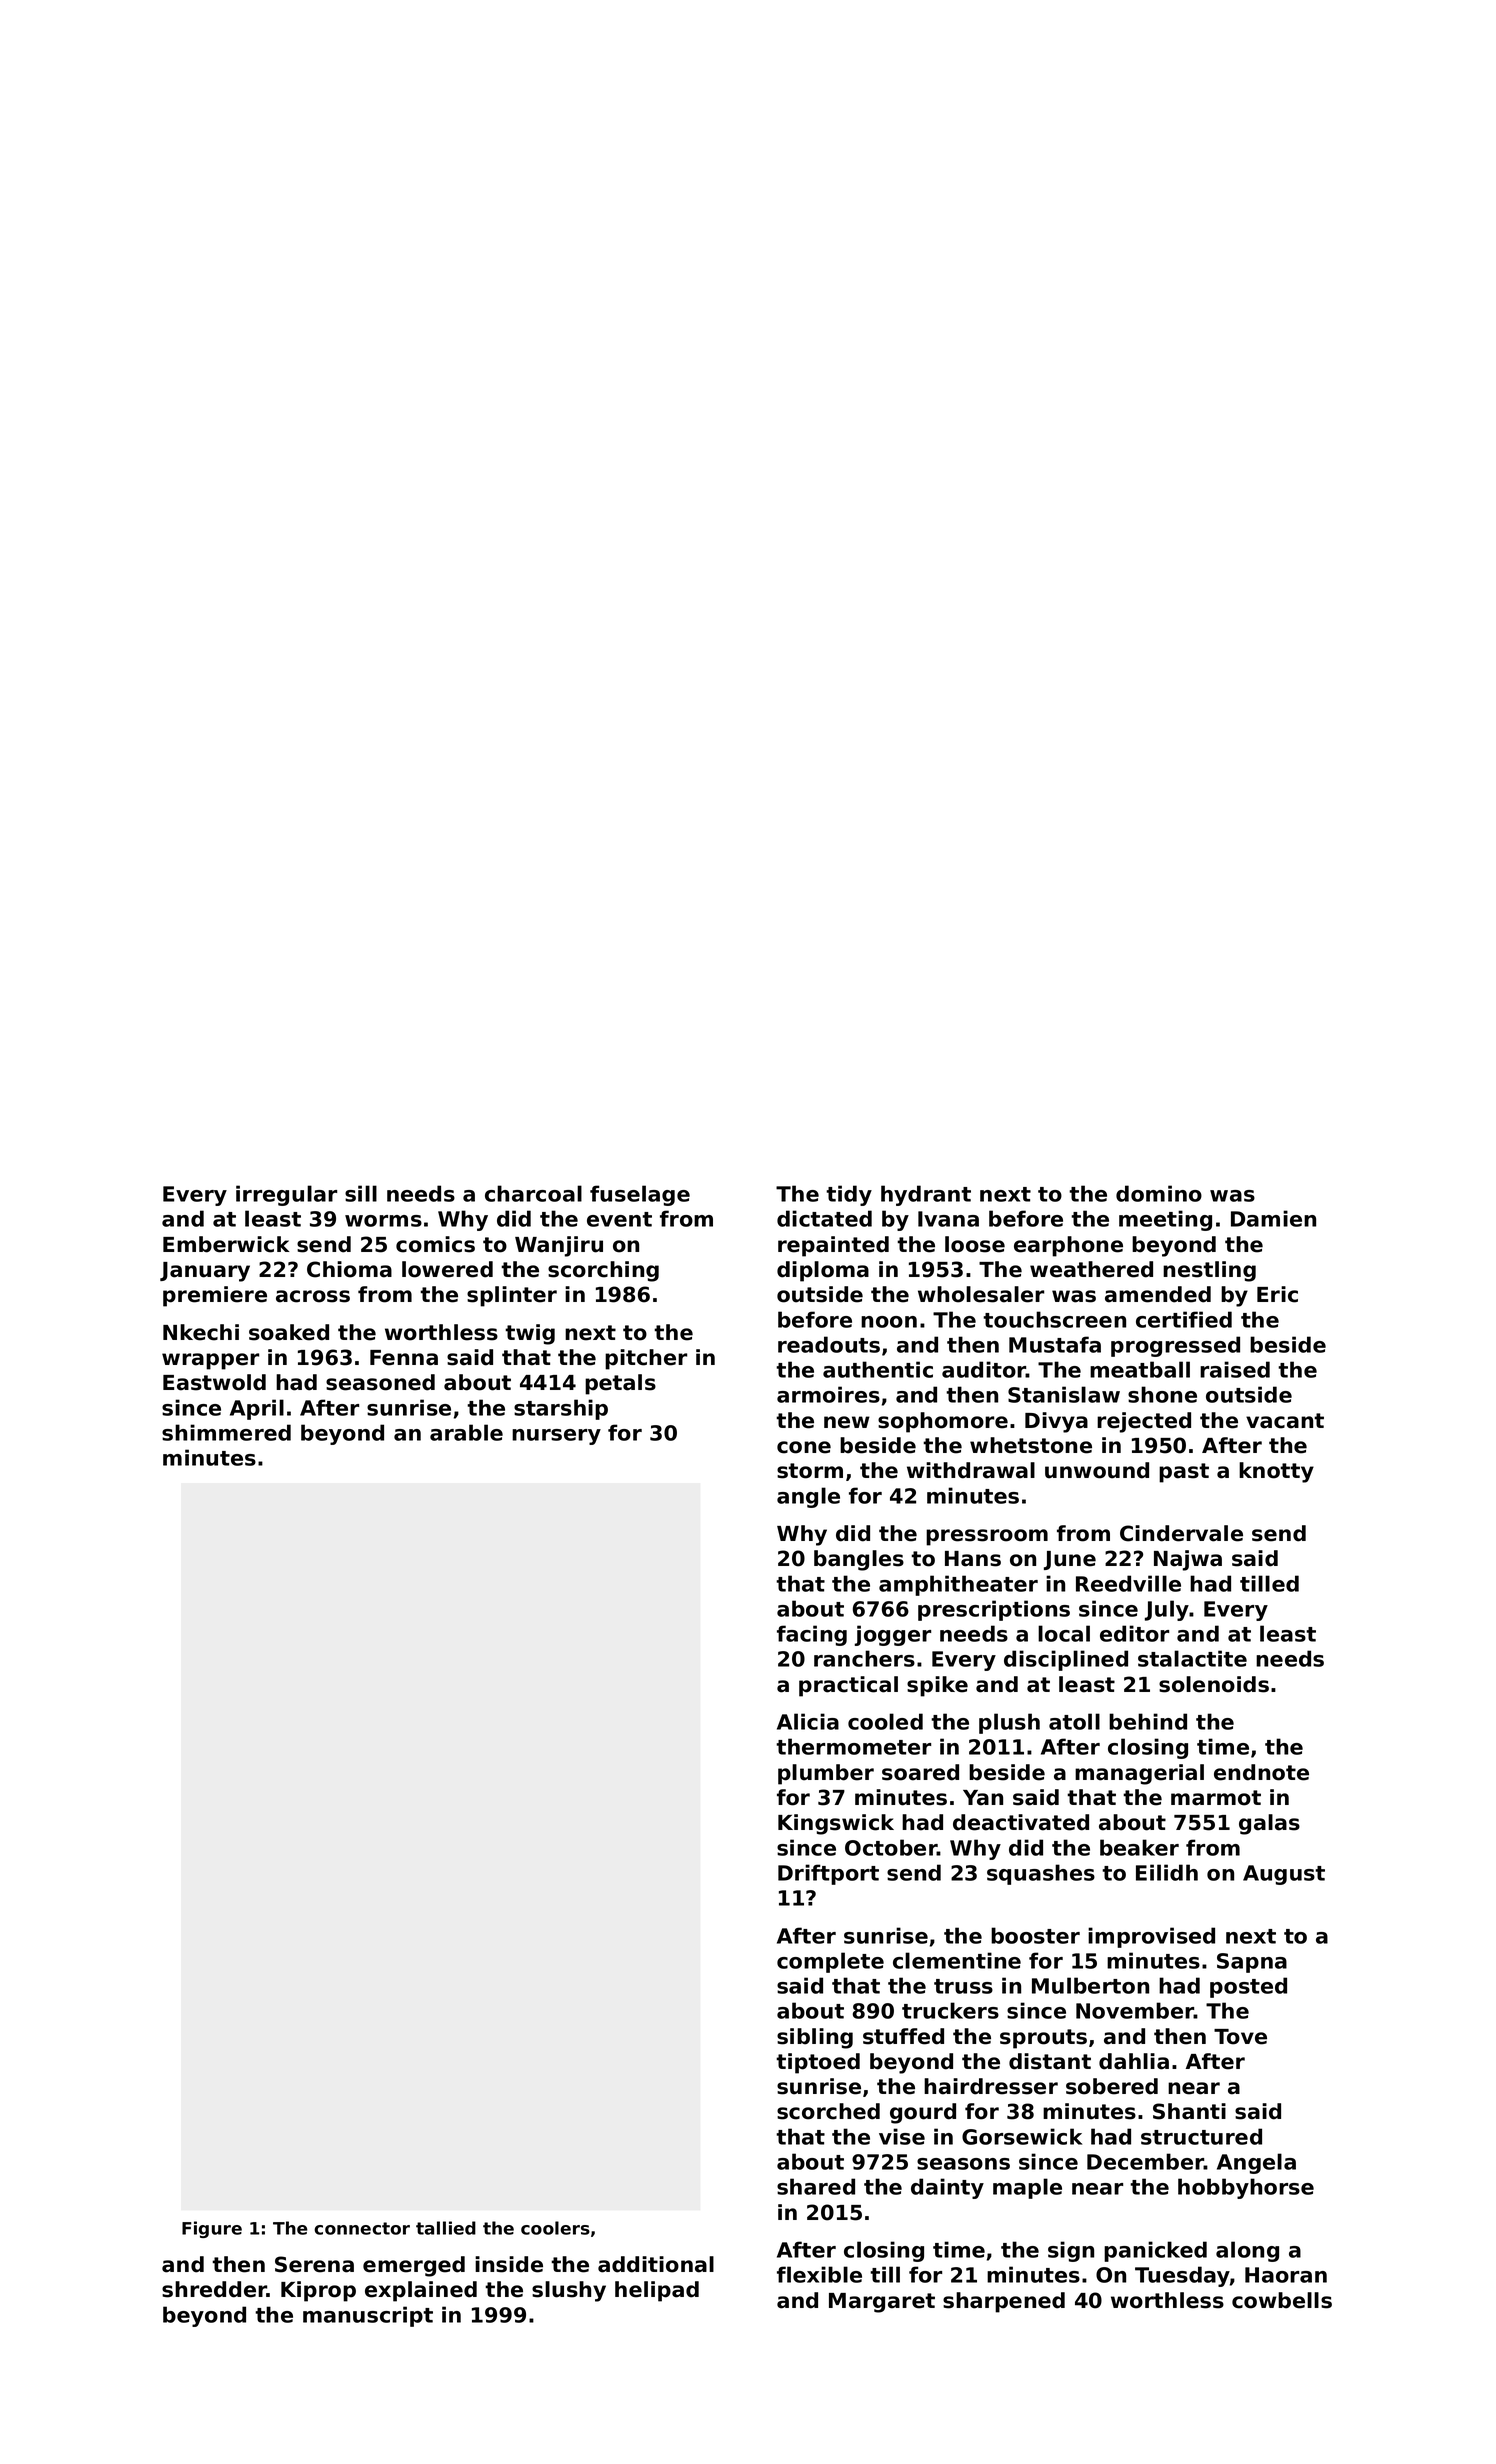  Describe the element at coordinates (657, 2291) in the page. I see `helipad` at that location.
